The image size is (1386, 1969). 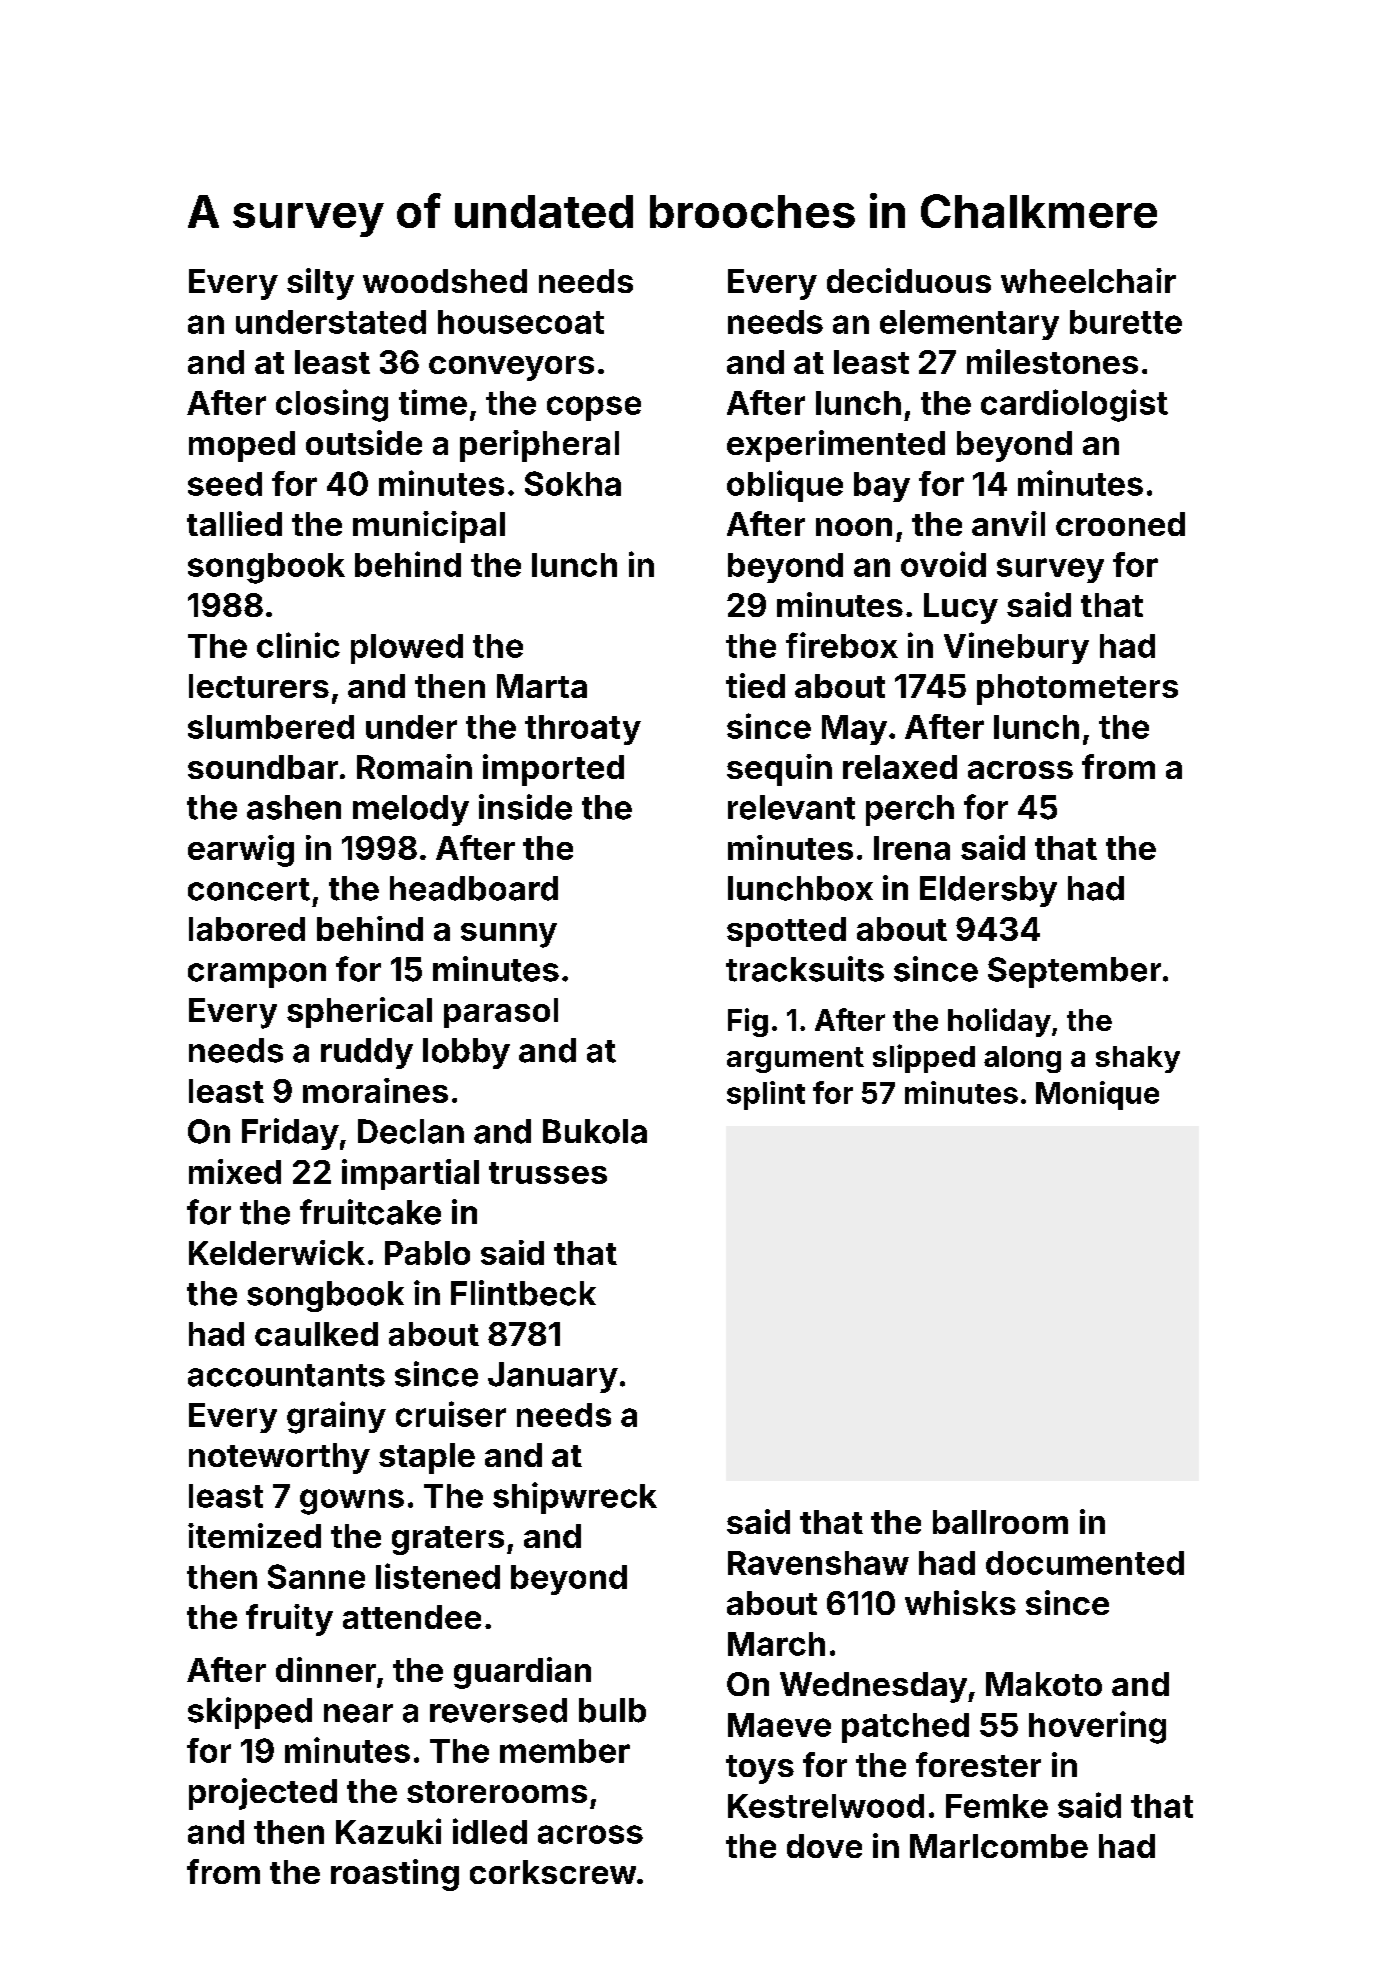 What do you see at coordinates (961, 608) in the image?
I see `Lucy` at bounding box center [961, 608].
